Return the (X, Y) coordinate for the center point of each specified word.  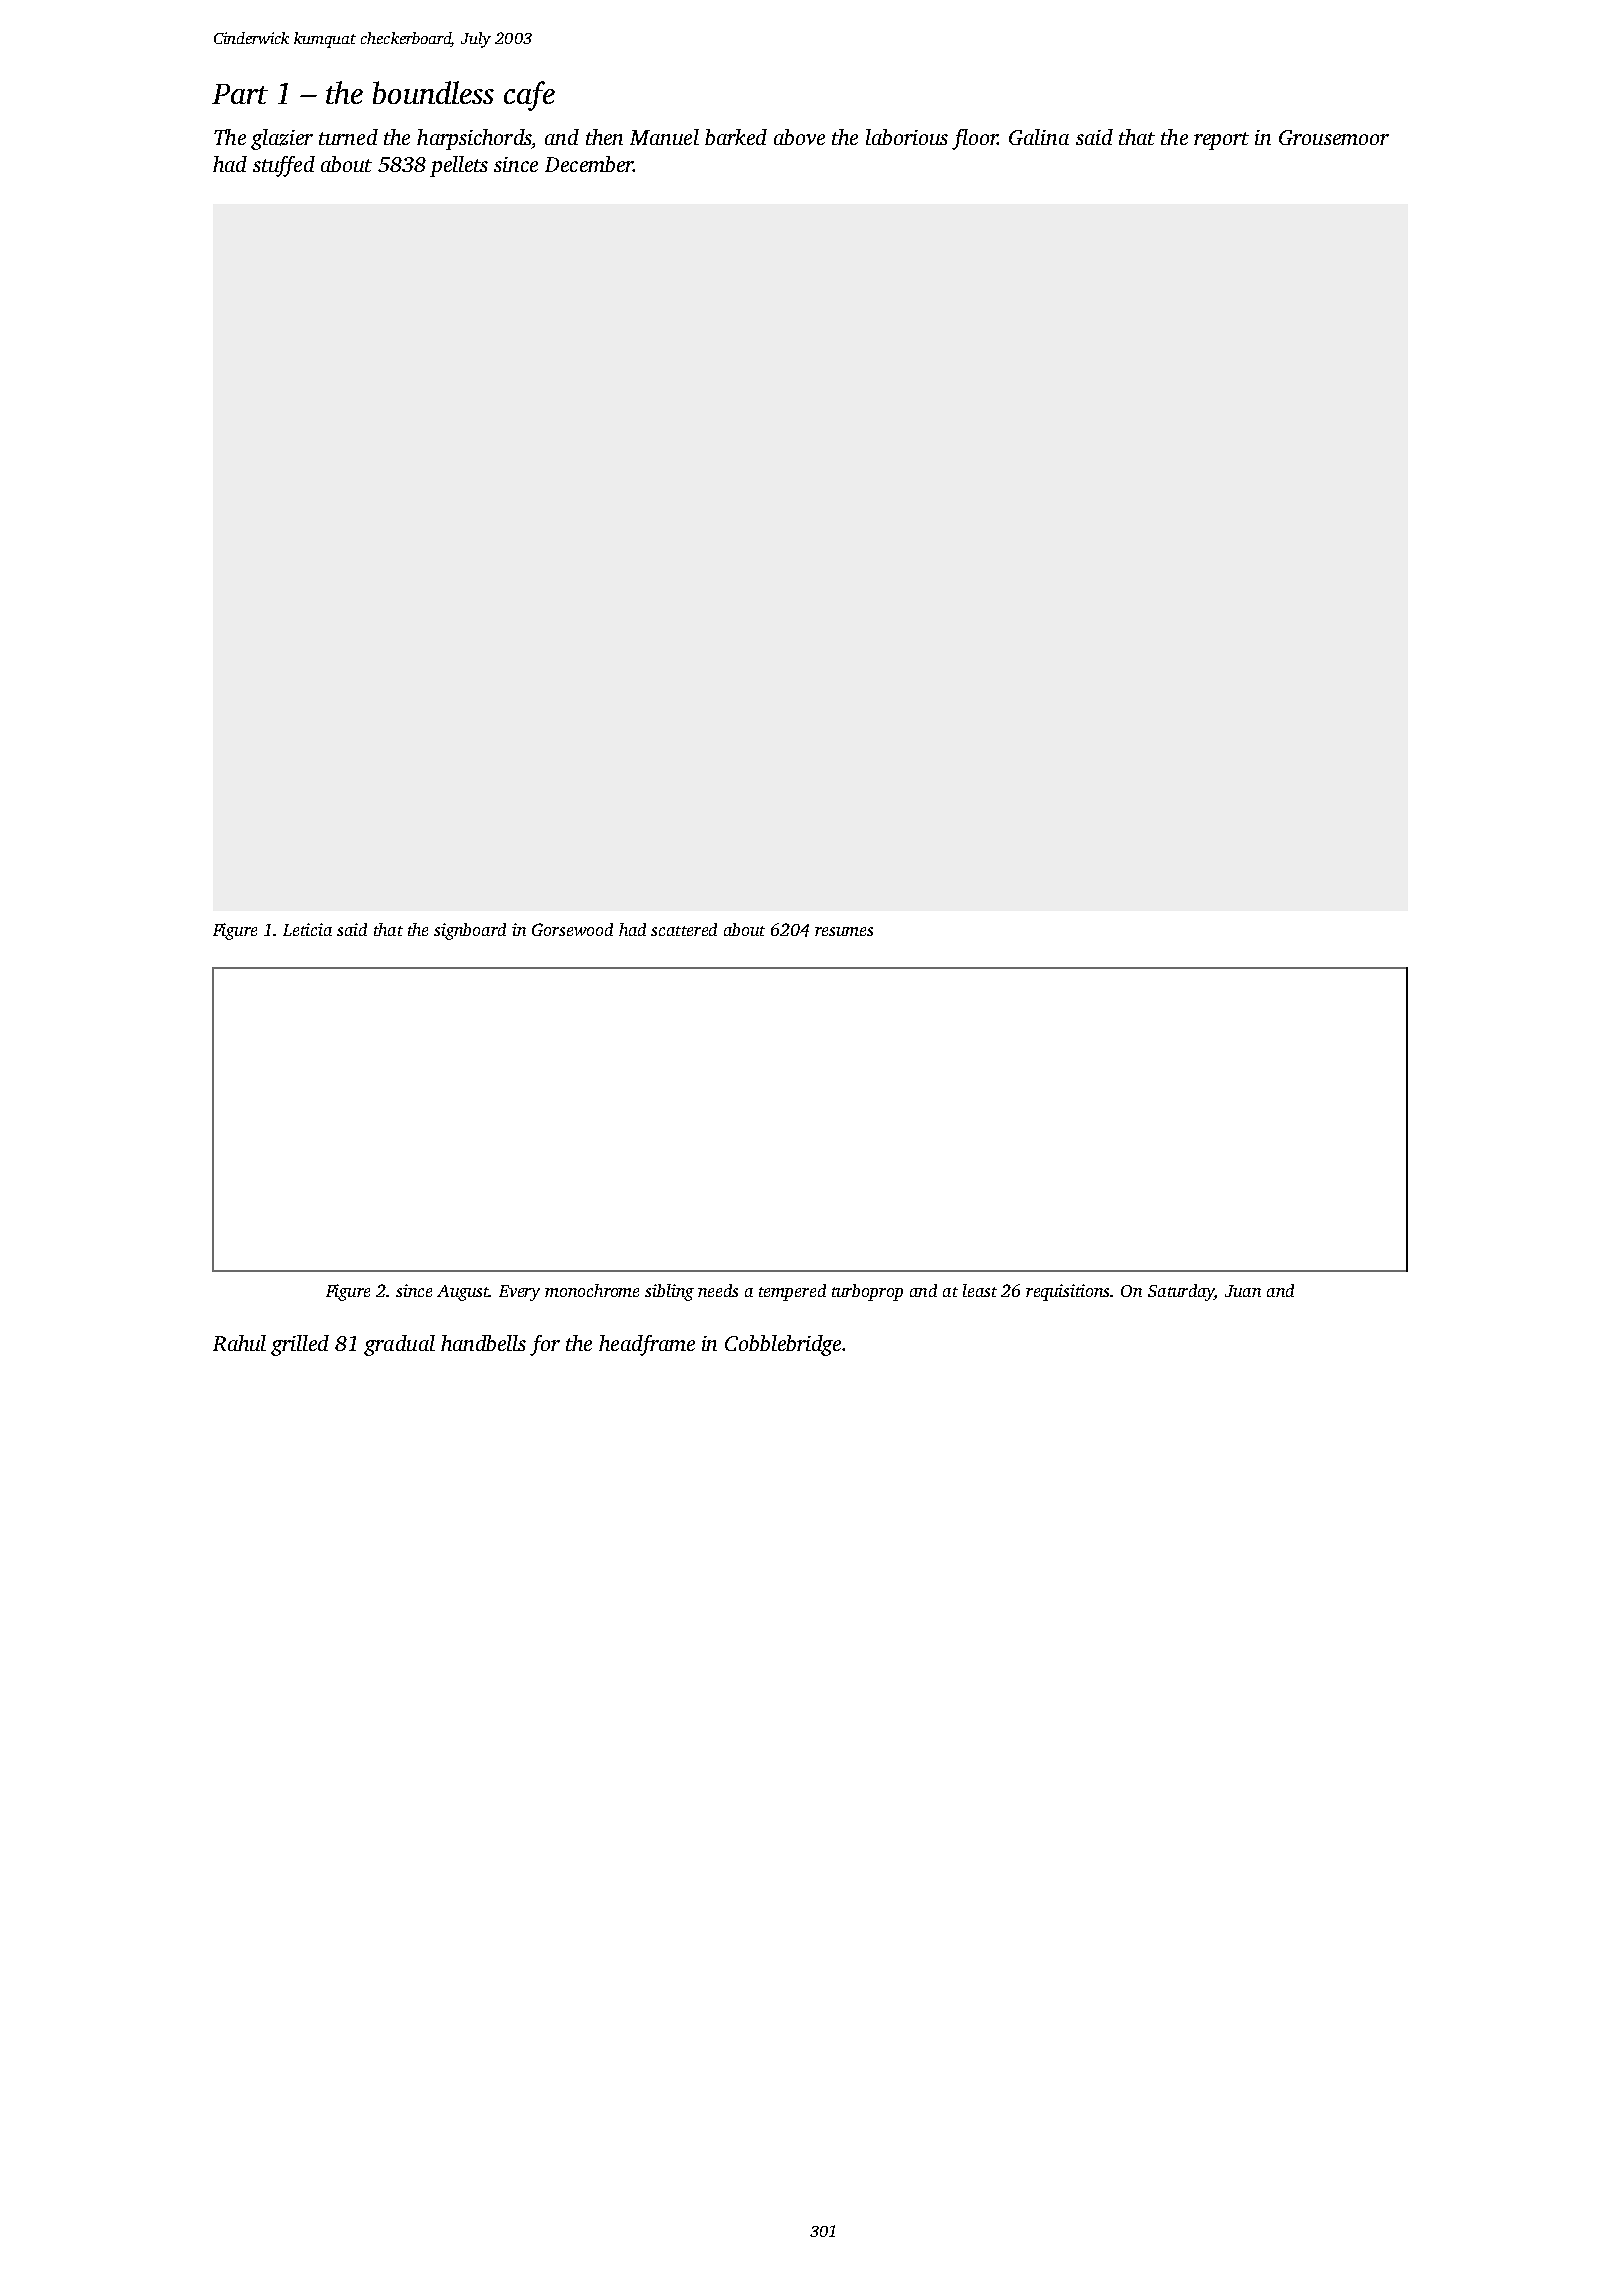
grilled (300, 1345)
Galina (1039, 137)
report (1221, 141)
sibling (669, 1292)
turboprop (867, 1292)
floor (974, 139)
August (463, 1293)
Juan (1243, 1291)
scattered (684, 929)
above (799, 137)
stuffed (284, 166)
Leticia (307, 929)
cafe (529, 96)
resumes (844, 931)
